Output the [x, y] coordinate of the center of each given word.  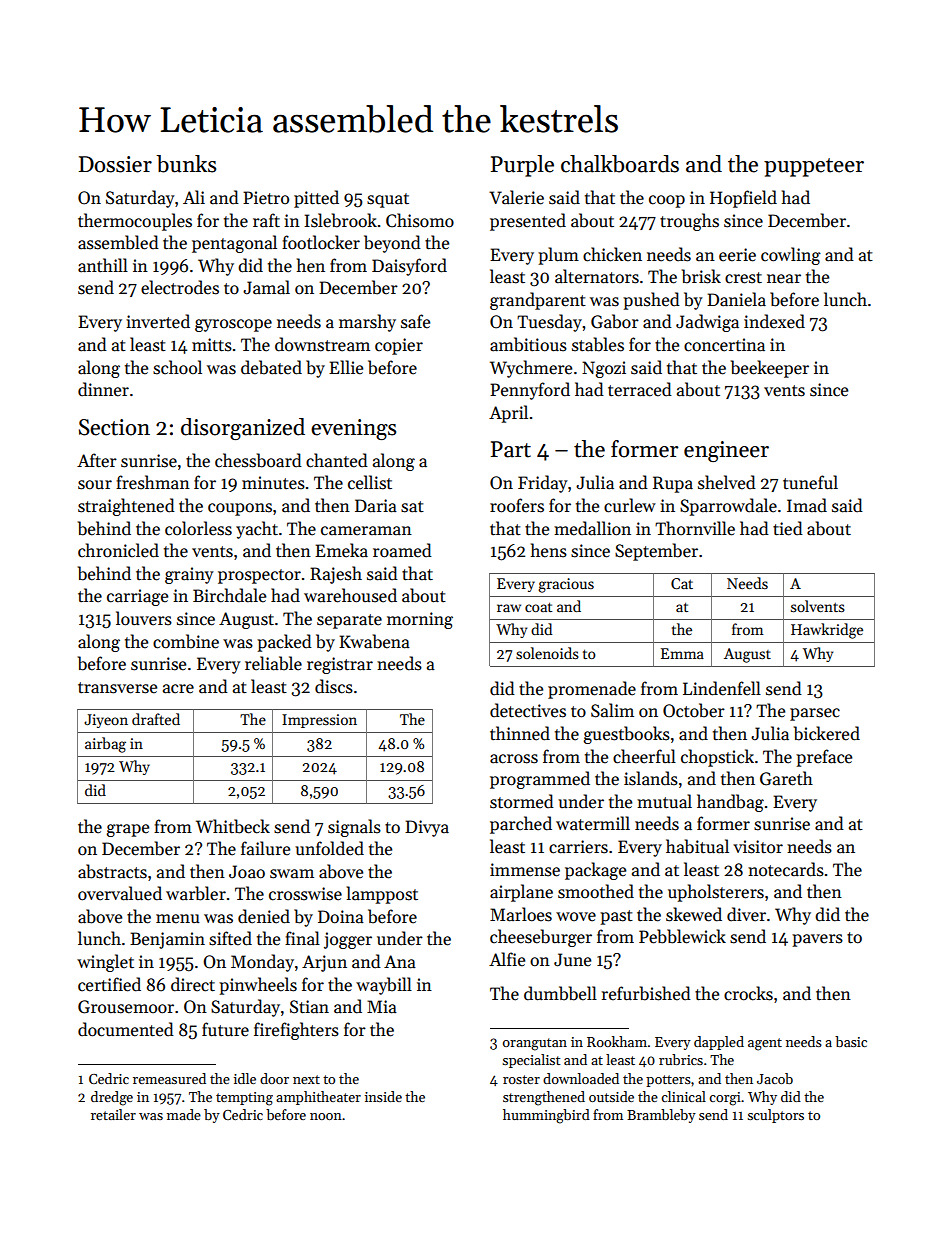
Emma [682, 653]
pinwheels [258, 986]
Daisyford [409, 267]
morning [420, 620]
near [784, 279]
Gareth [786, 778]
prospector [259, 576]
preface [824, 758]
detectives [528, 710]
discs [334, 686]
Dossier [115, 164]
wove [576, 917]
